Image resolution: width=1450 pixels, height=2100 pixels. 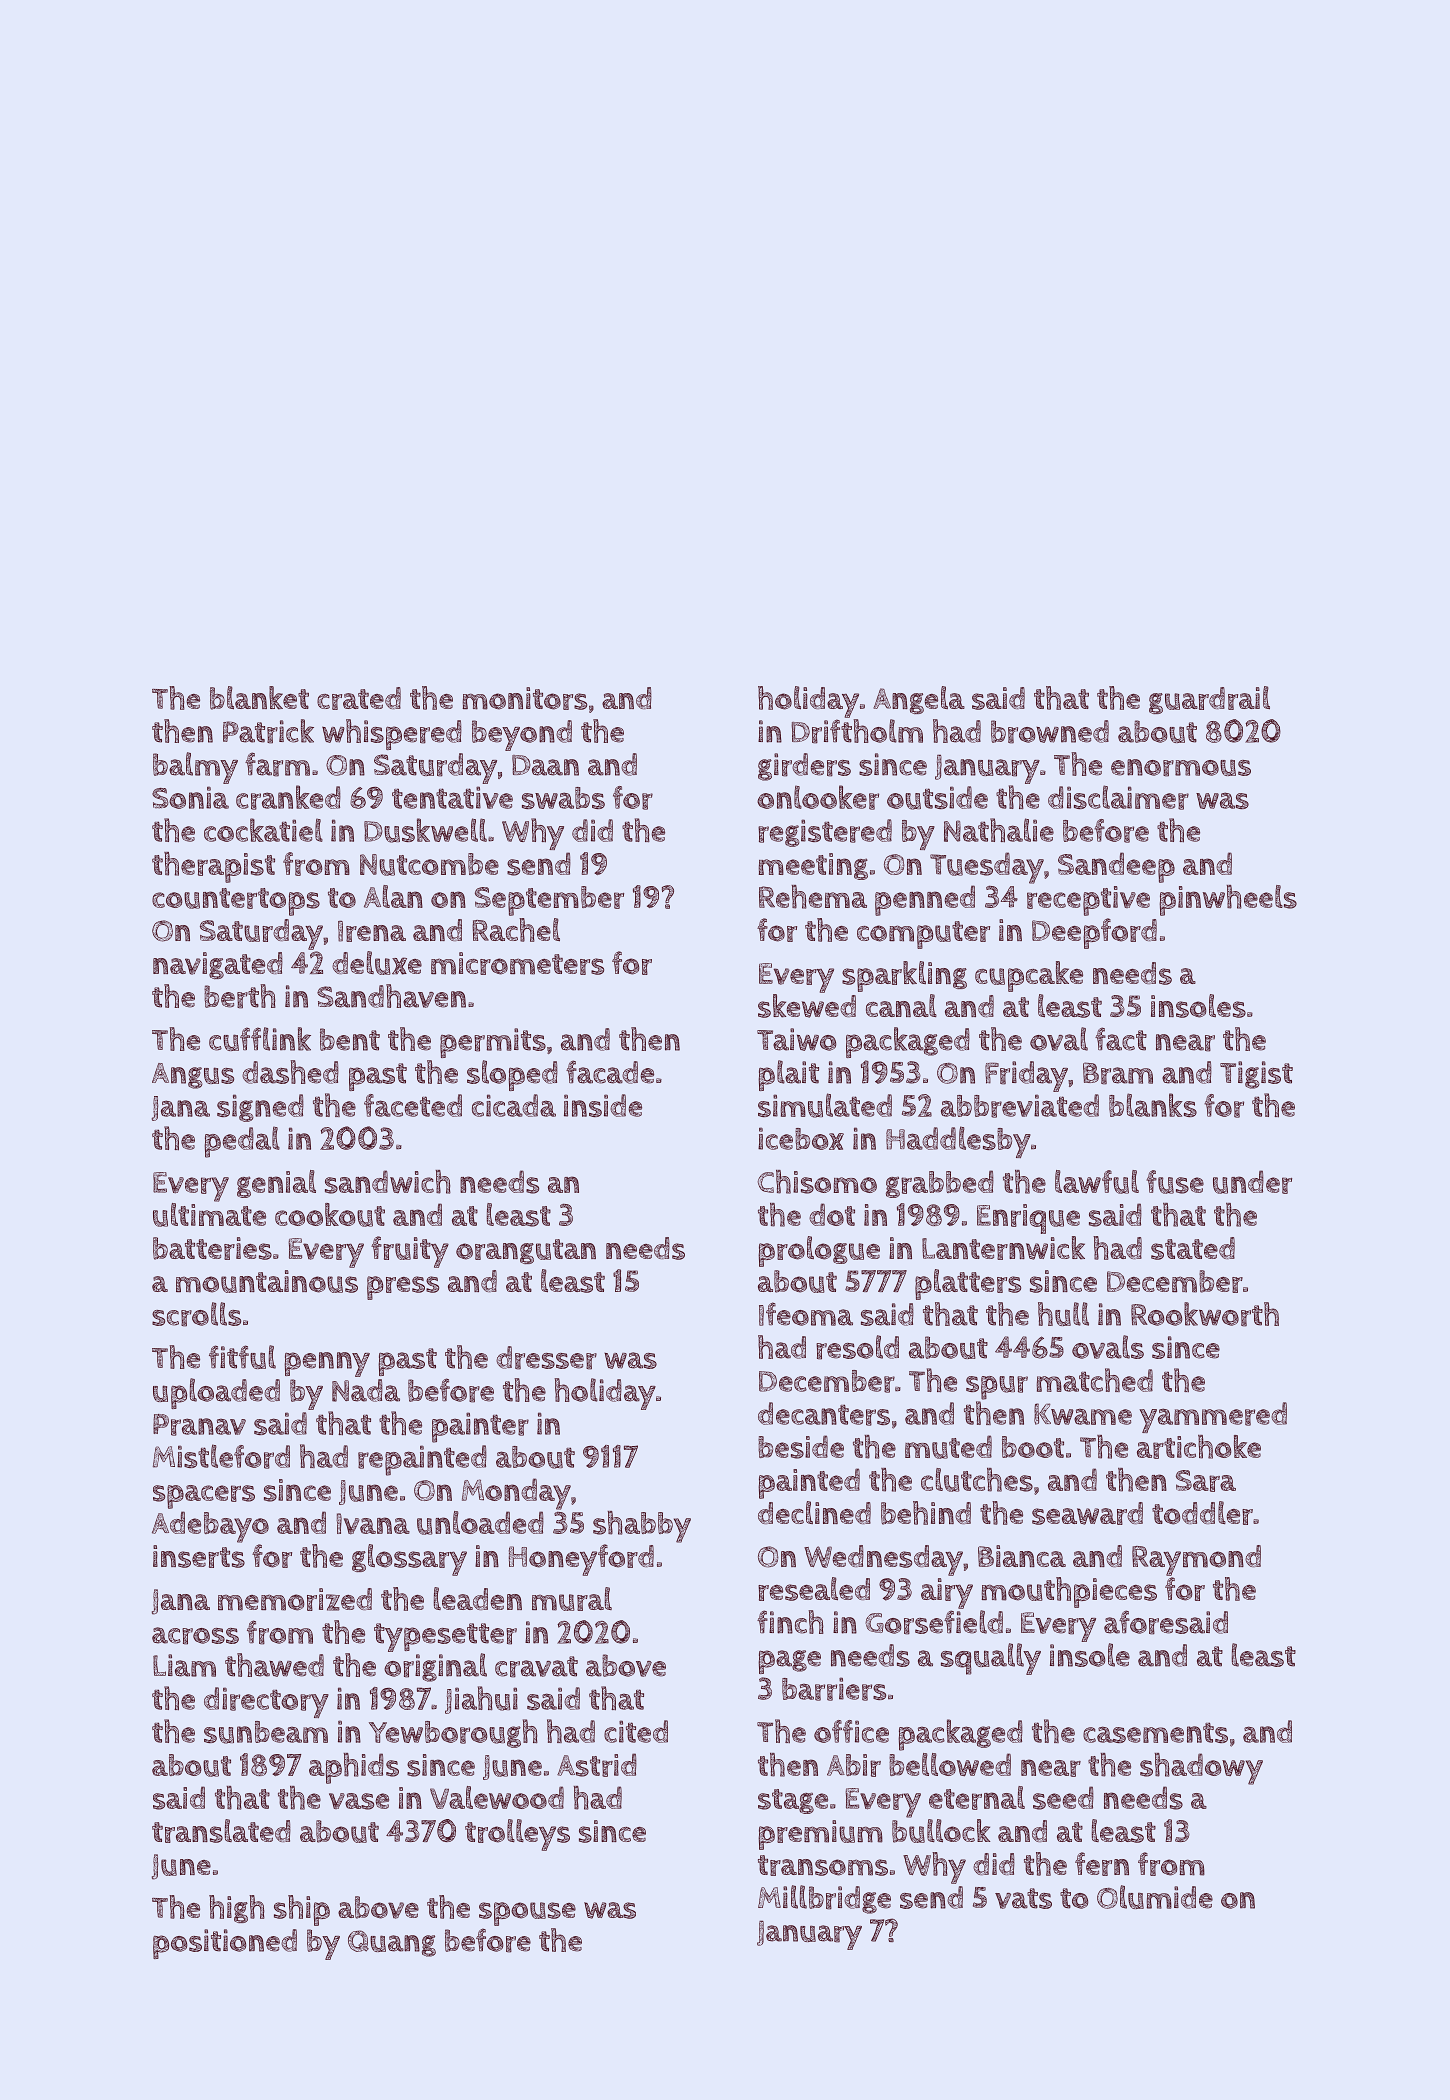 What do you see at coordinates (824, 1899) in the screenshot?
I see `Millbridge` at bounding box center [824, 1899].
